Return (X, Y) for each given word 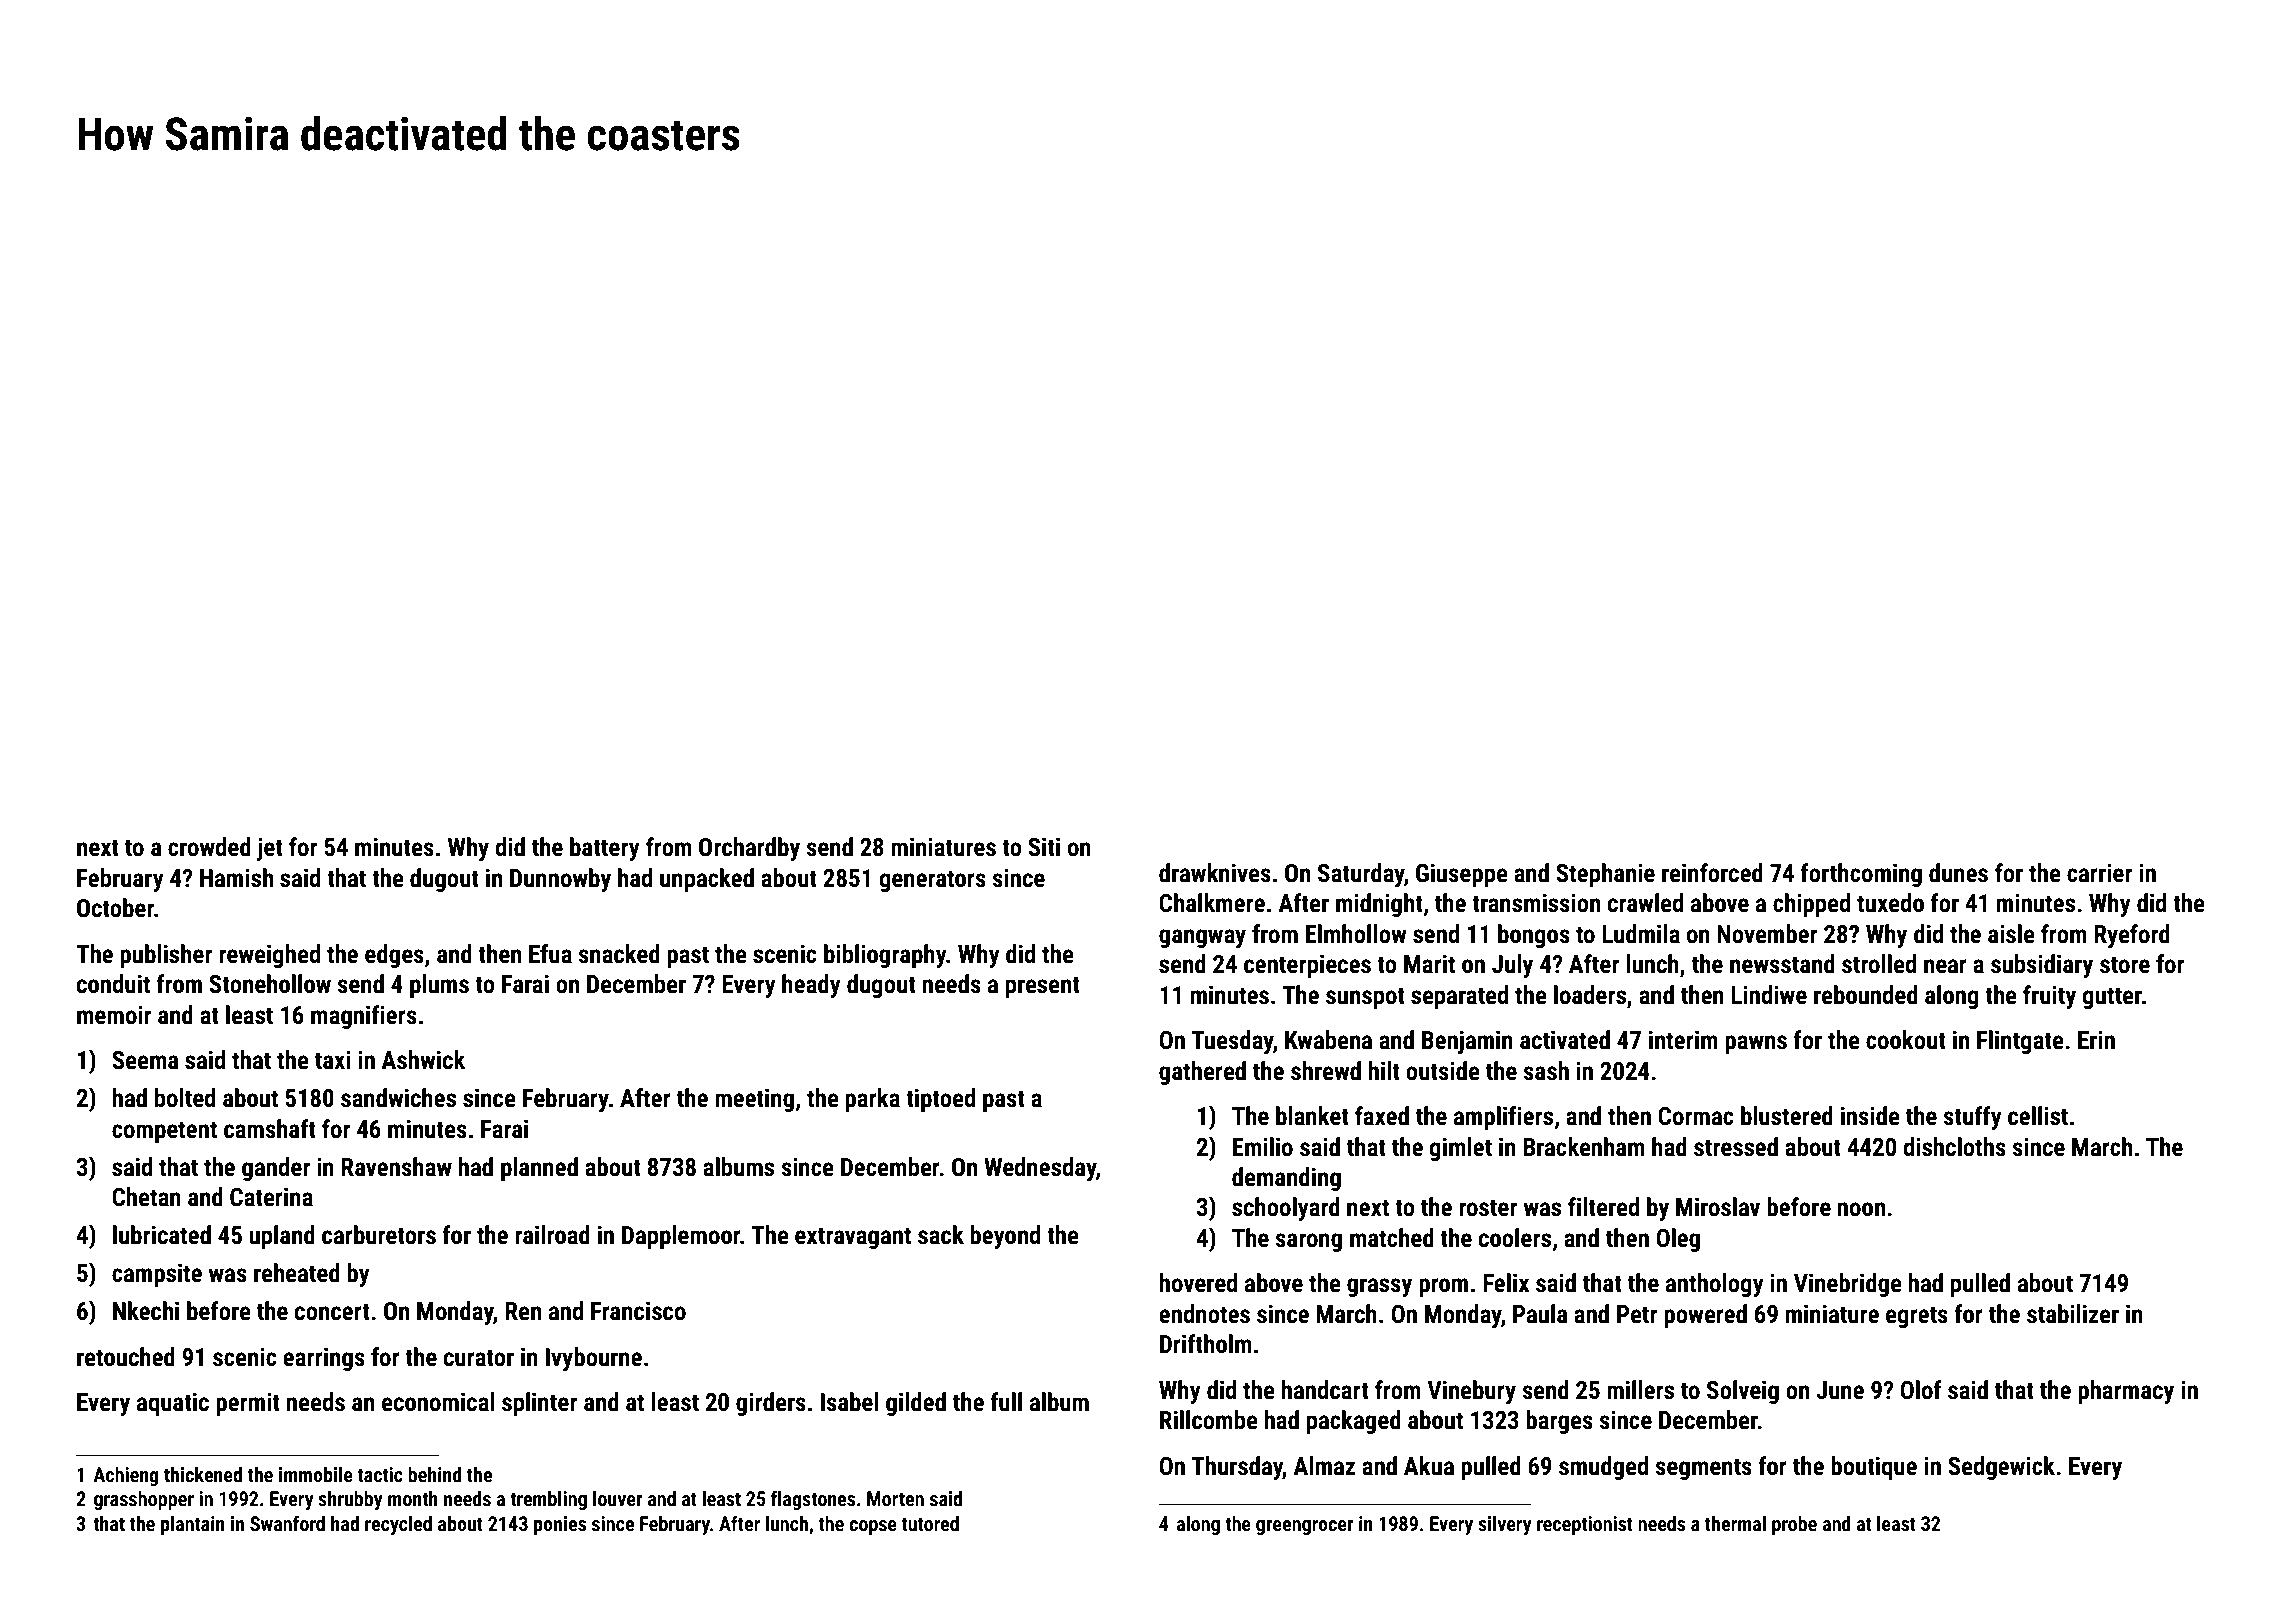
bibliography (885, 956)
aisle (2011, 934)
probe (1794, 1525)
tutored (930, 1523)
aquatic (173, 1404)
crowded (209, 847)
